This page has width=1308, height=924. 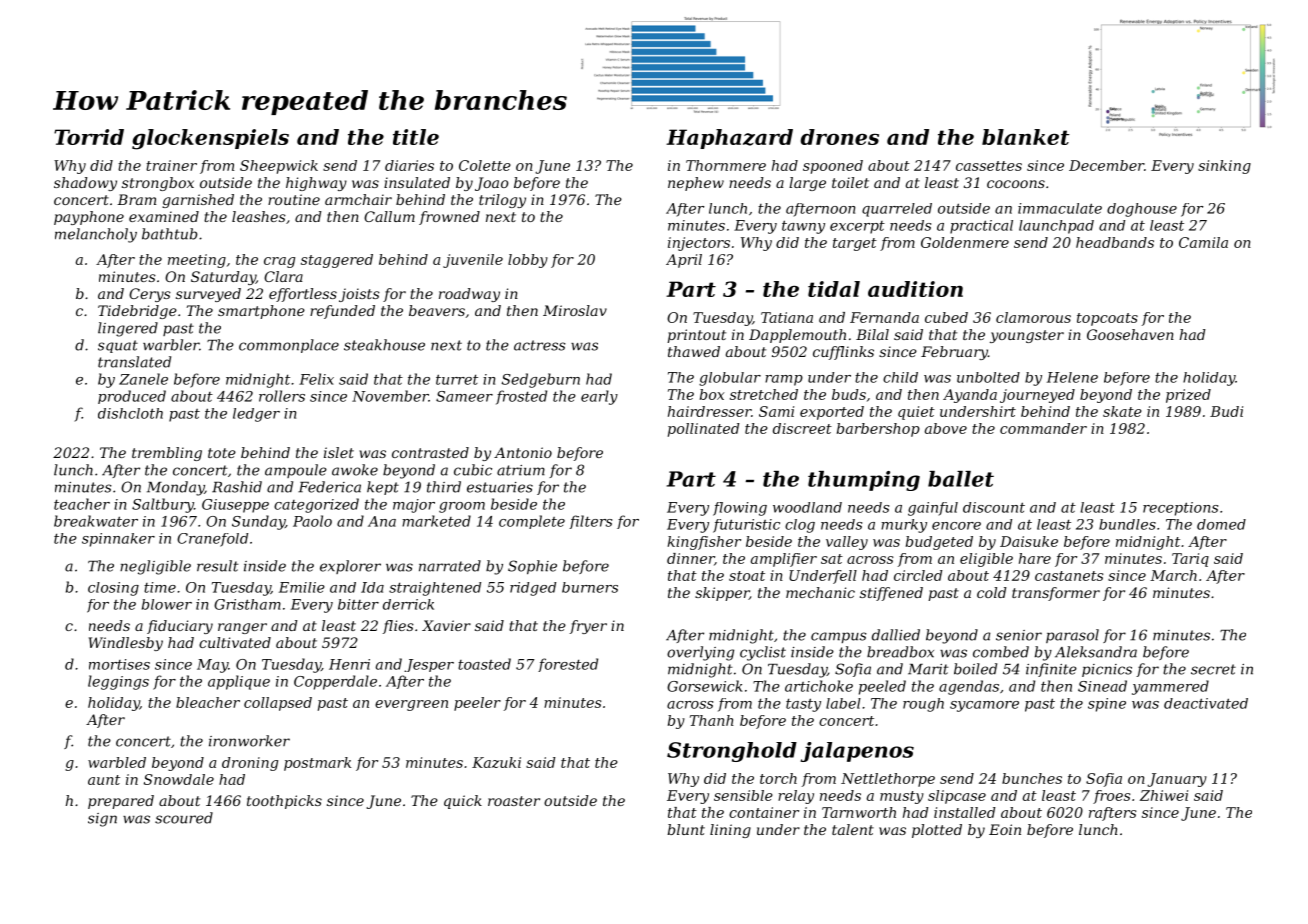 What do you see at coordinates (317, 764) in the page?
I see `postmark` at bounding box center [317, 764].
